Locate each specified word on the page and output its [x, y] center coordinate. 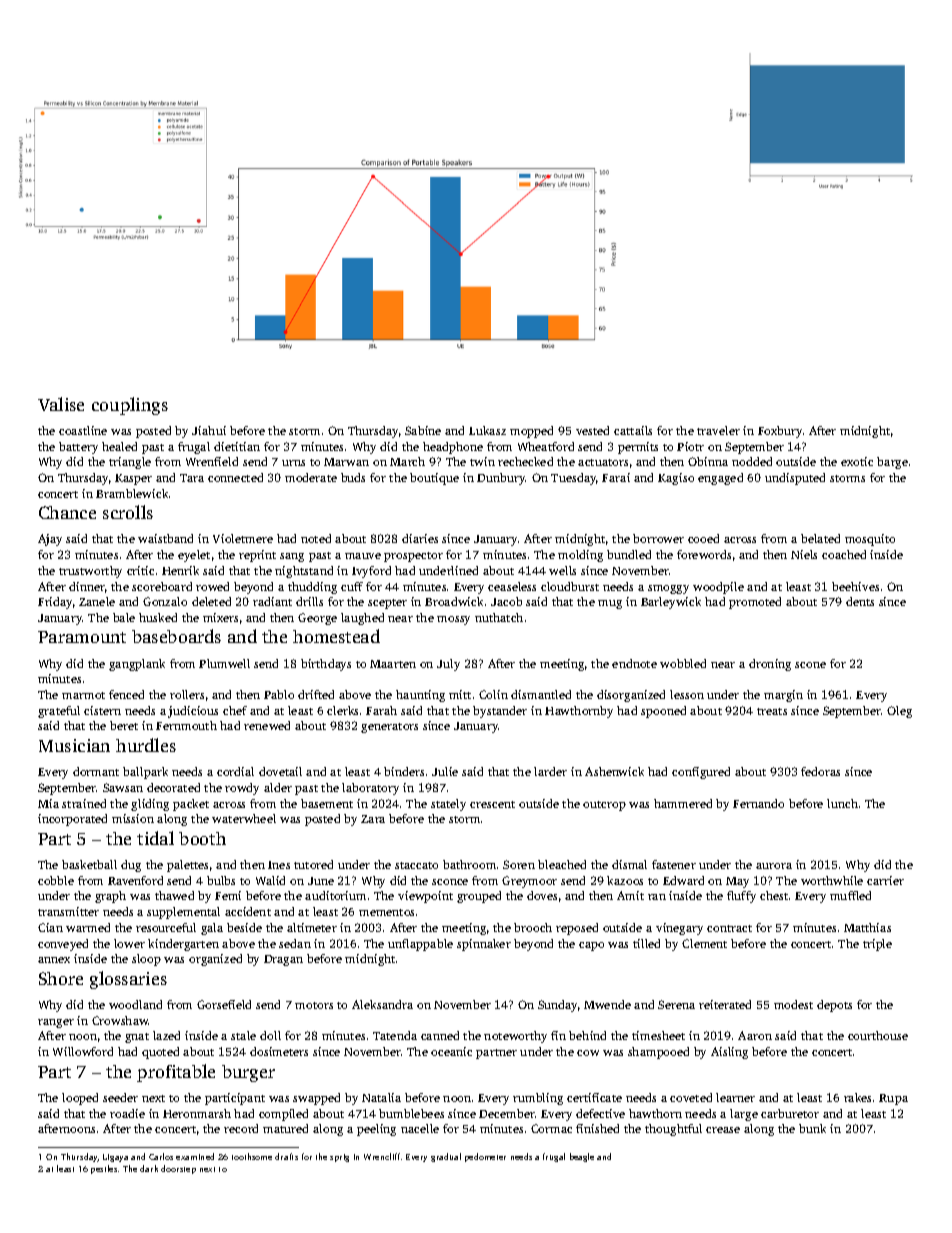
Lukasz [487, 430]
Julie [445, 771]
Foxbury [780, 432]
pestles [104, 1169]
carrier [885, 880]
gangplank [137, 665]
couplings [130, 406]
